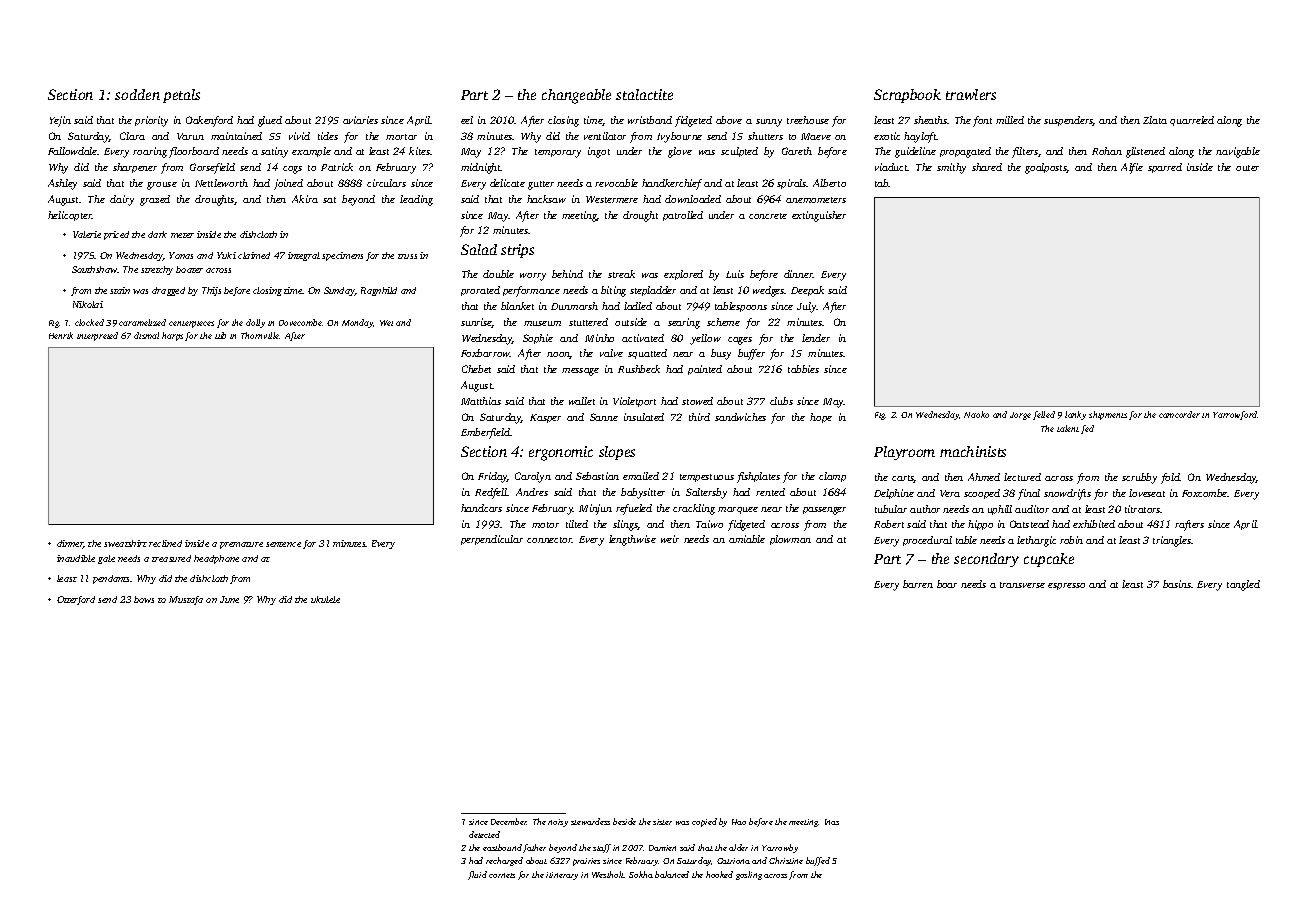 This page has height=924, width=1308. Describe the element at coordinates (662, 822) in the page. I see `sister` at that location.
